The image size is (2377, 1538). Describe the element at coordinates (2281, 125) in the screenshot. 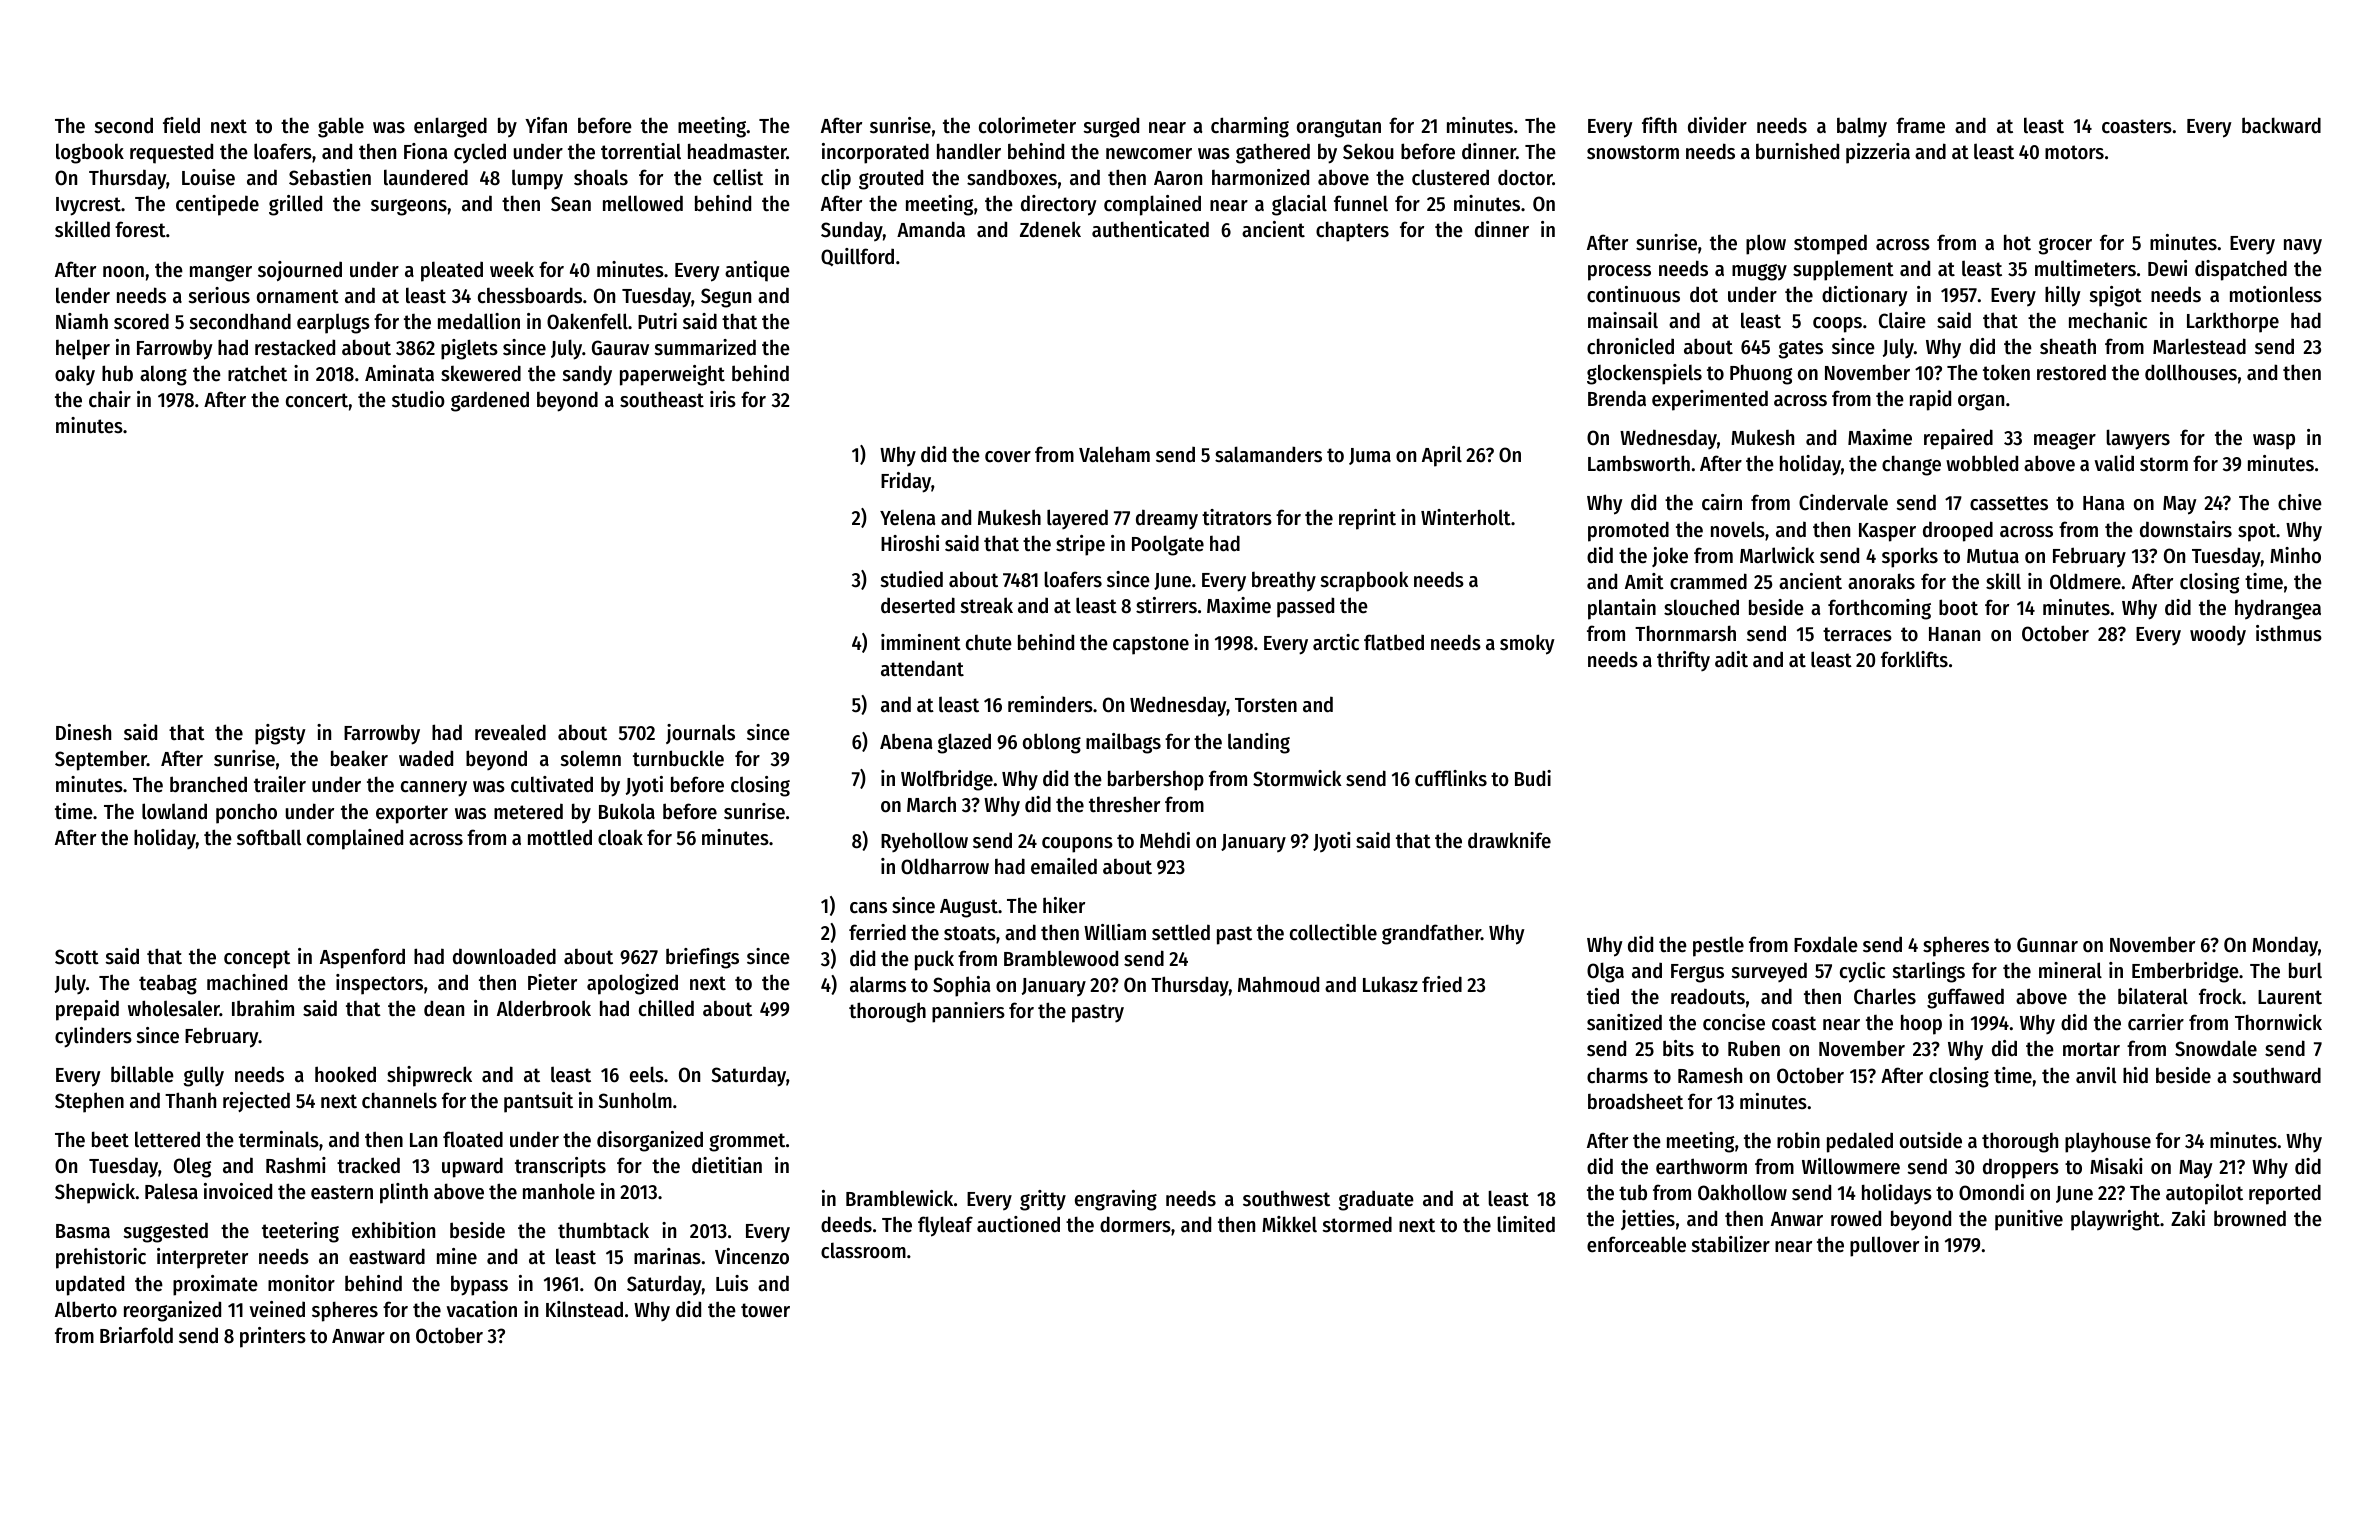

I see `backward` at that location.
